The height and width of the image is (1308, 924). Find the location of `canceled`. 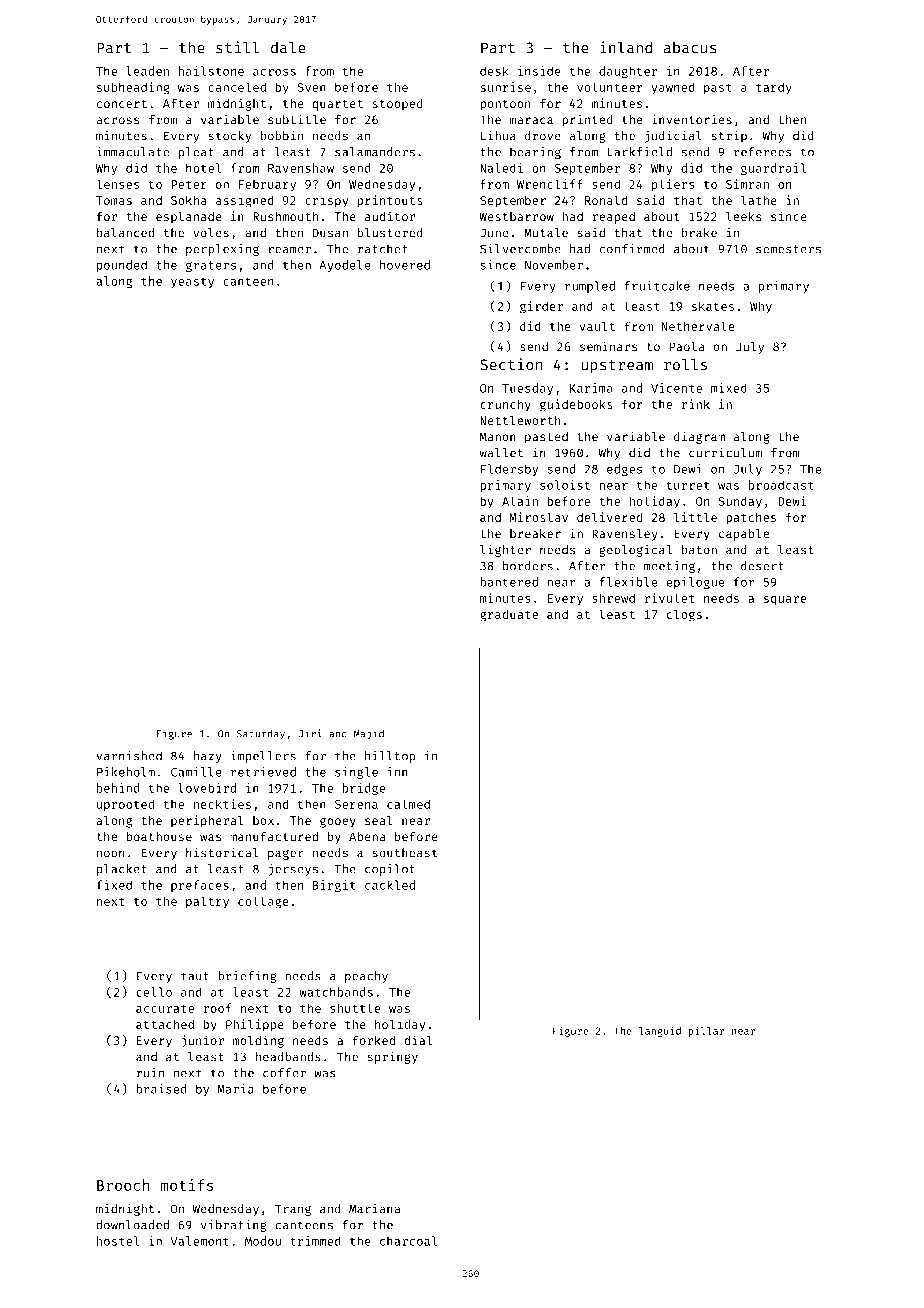

canceled is located at coordinates (237, 87).
